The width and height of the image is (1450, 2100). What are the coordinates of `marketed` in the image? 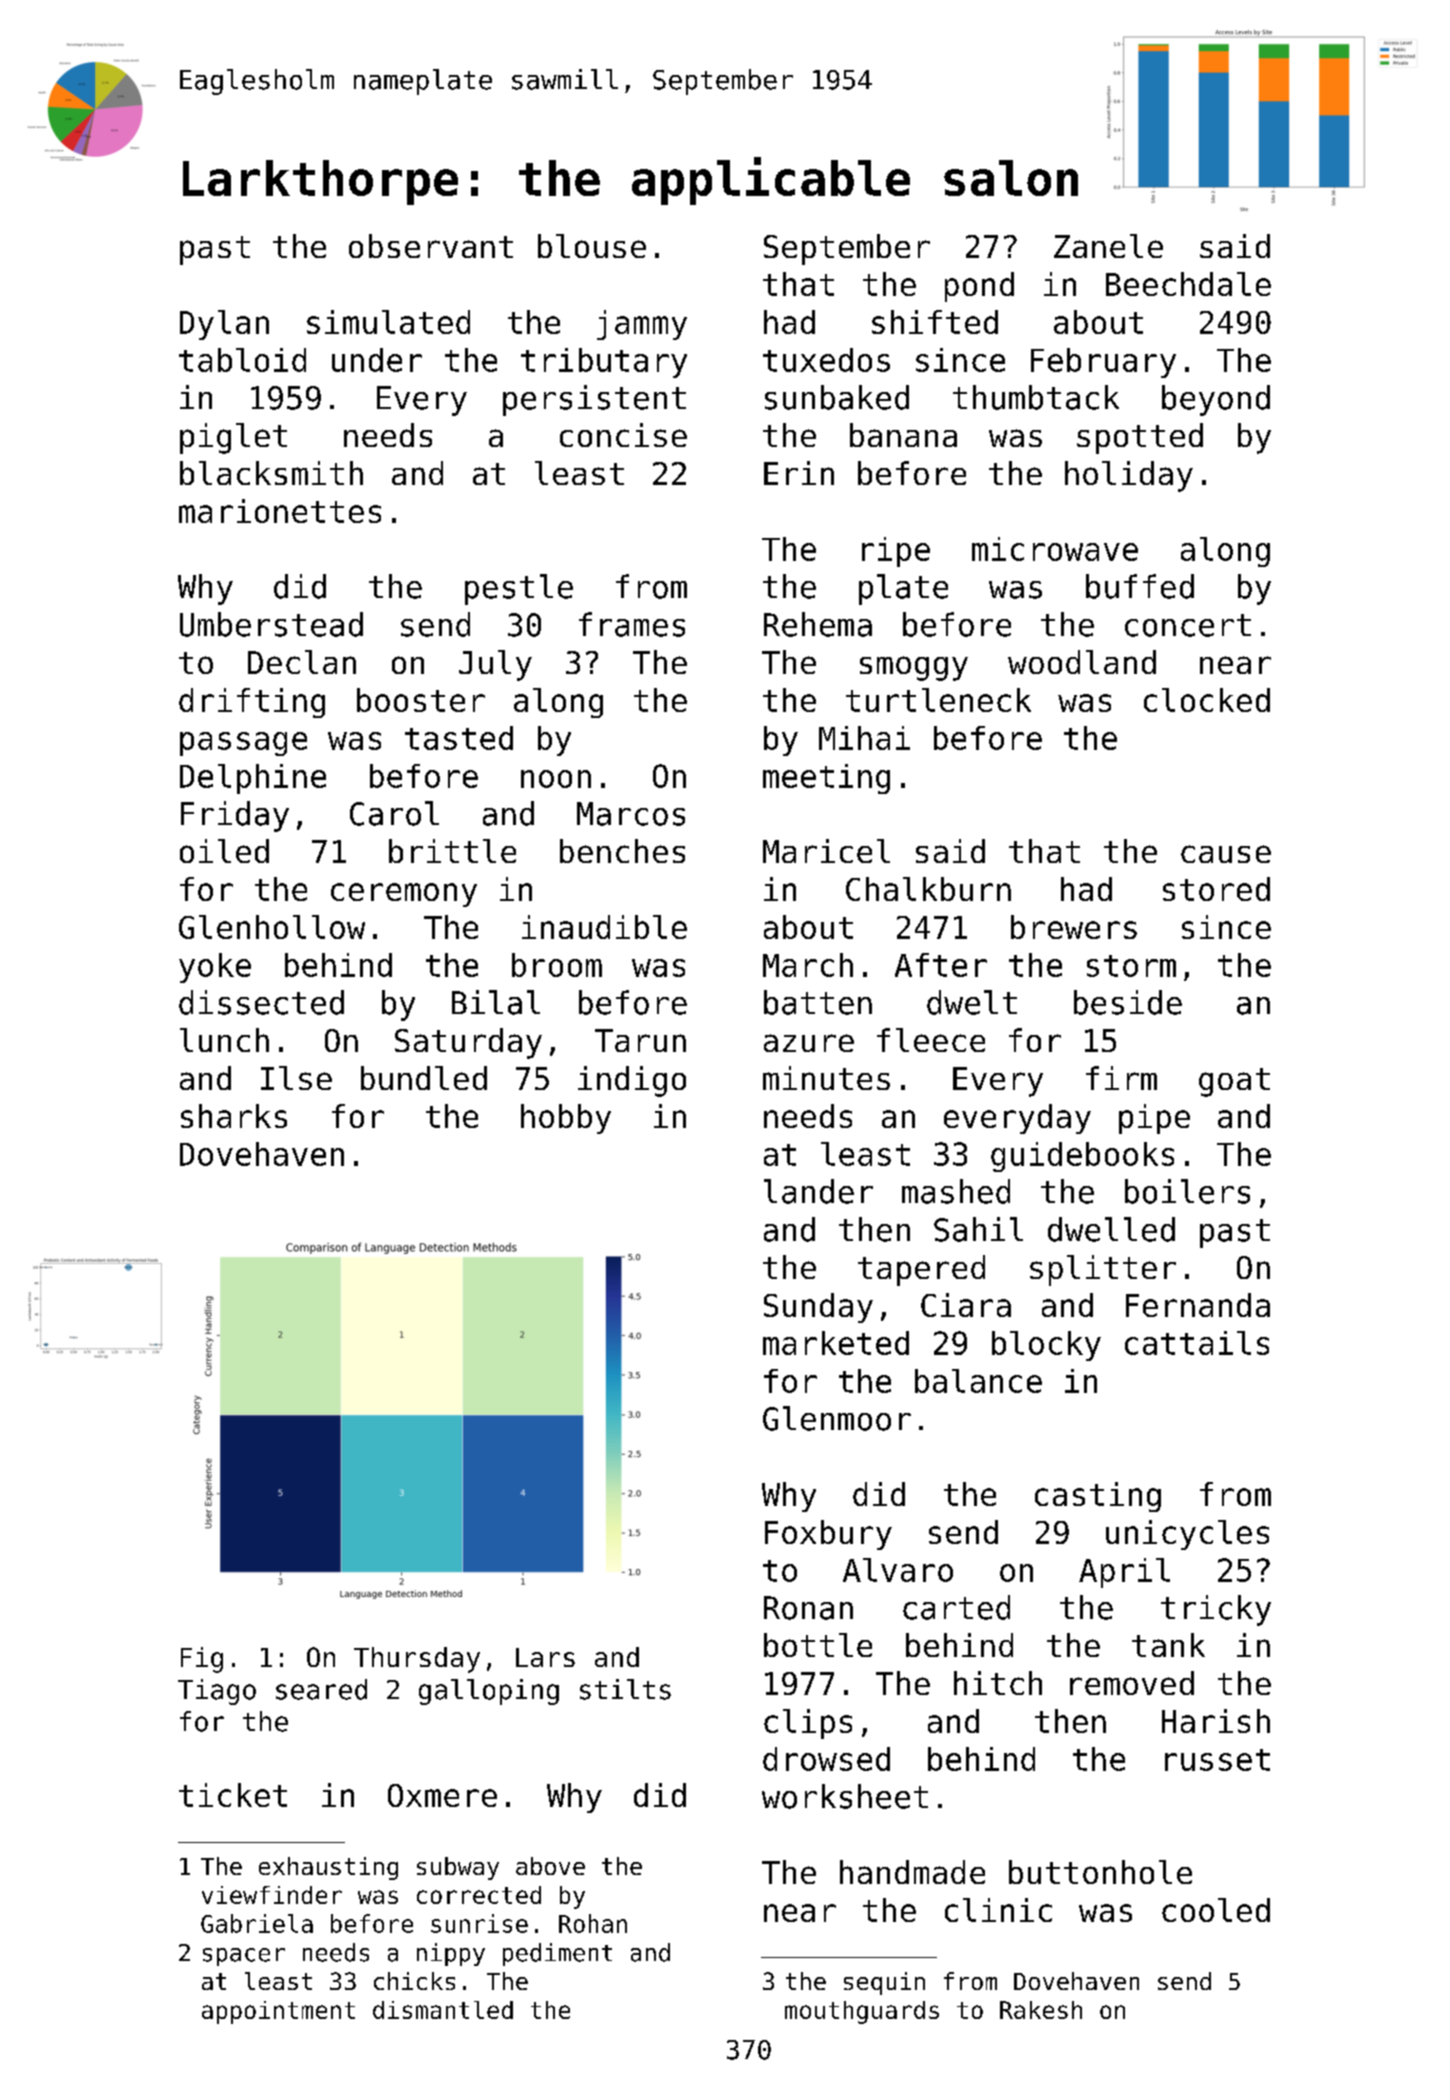 It's located at (836, 1343).
